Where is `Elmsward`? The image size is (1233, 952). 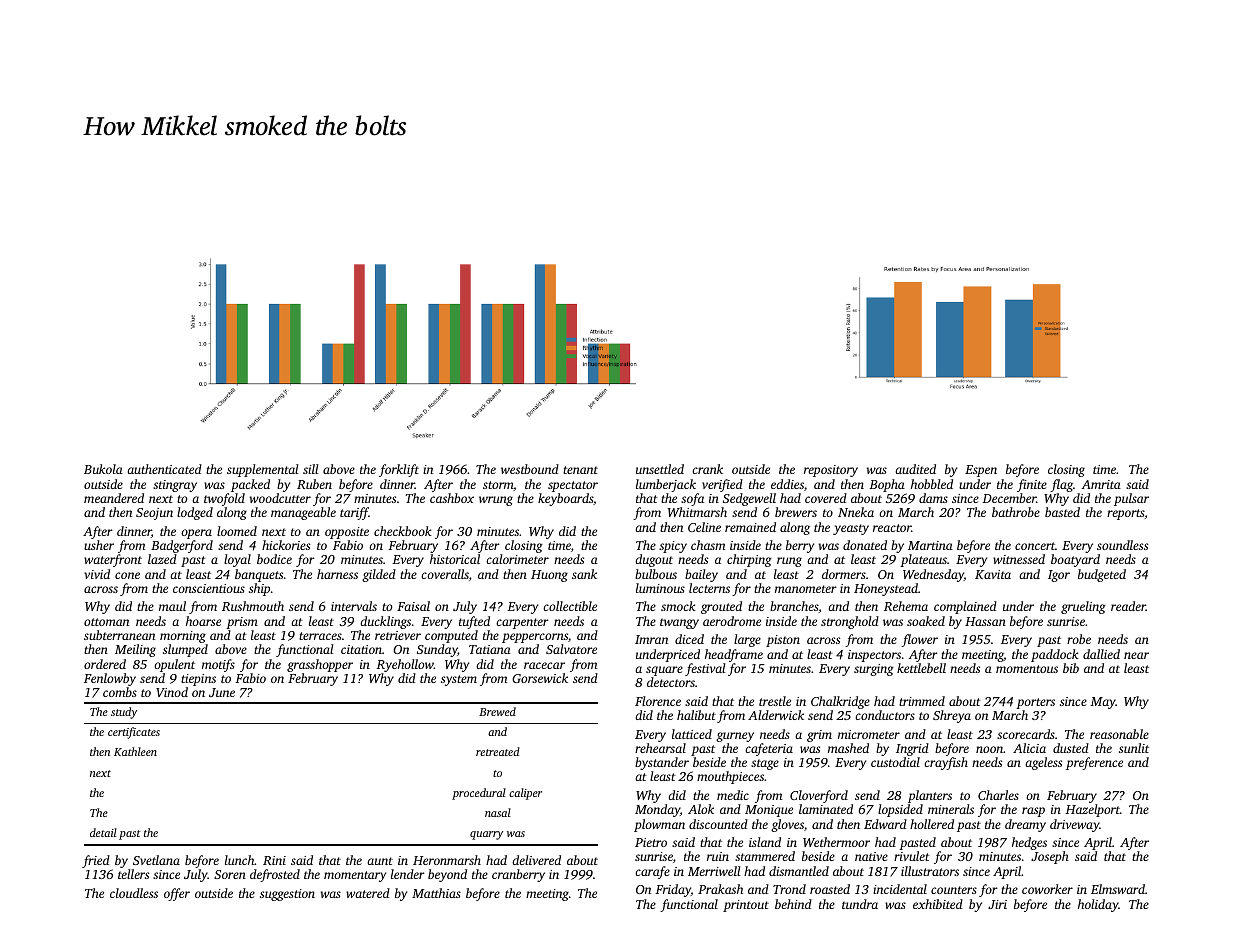
Elmsward is located at coordinates (1118, 889).
